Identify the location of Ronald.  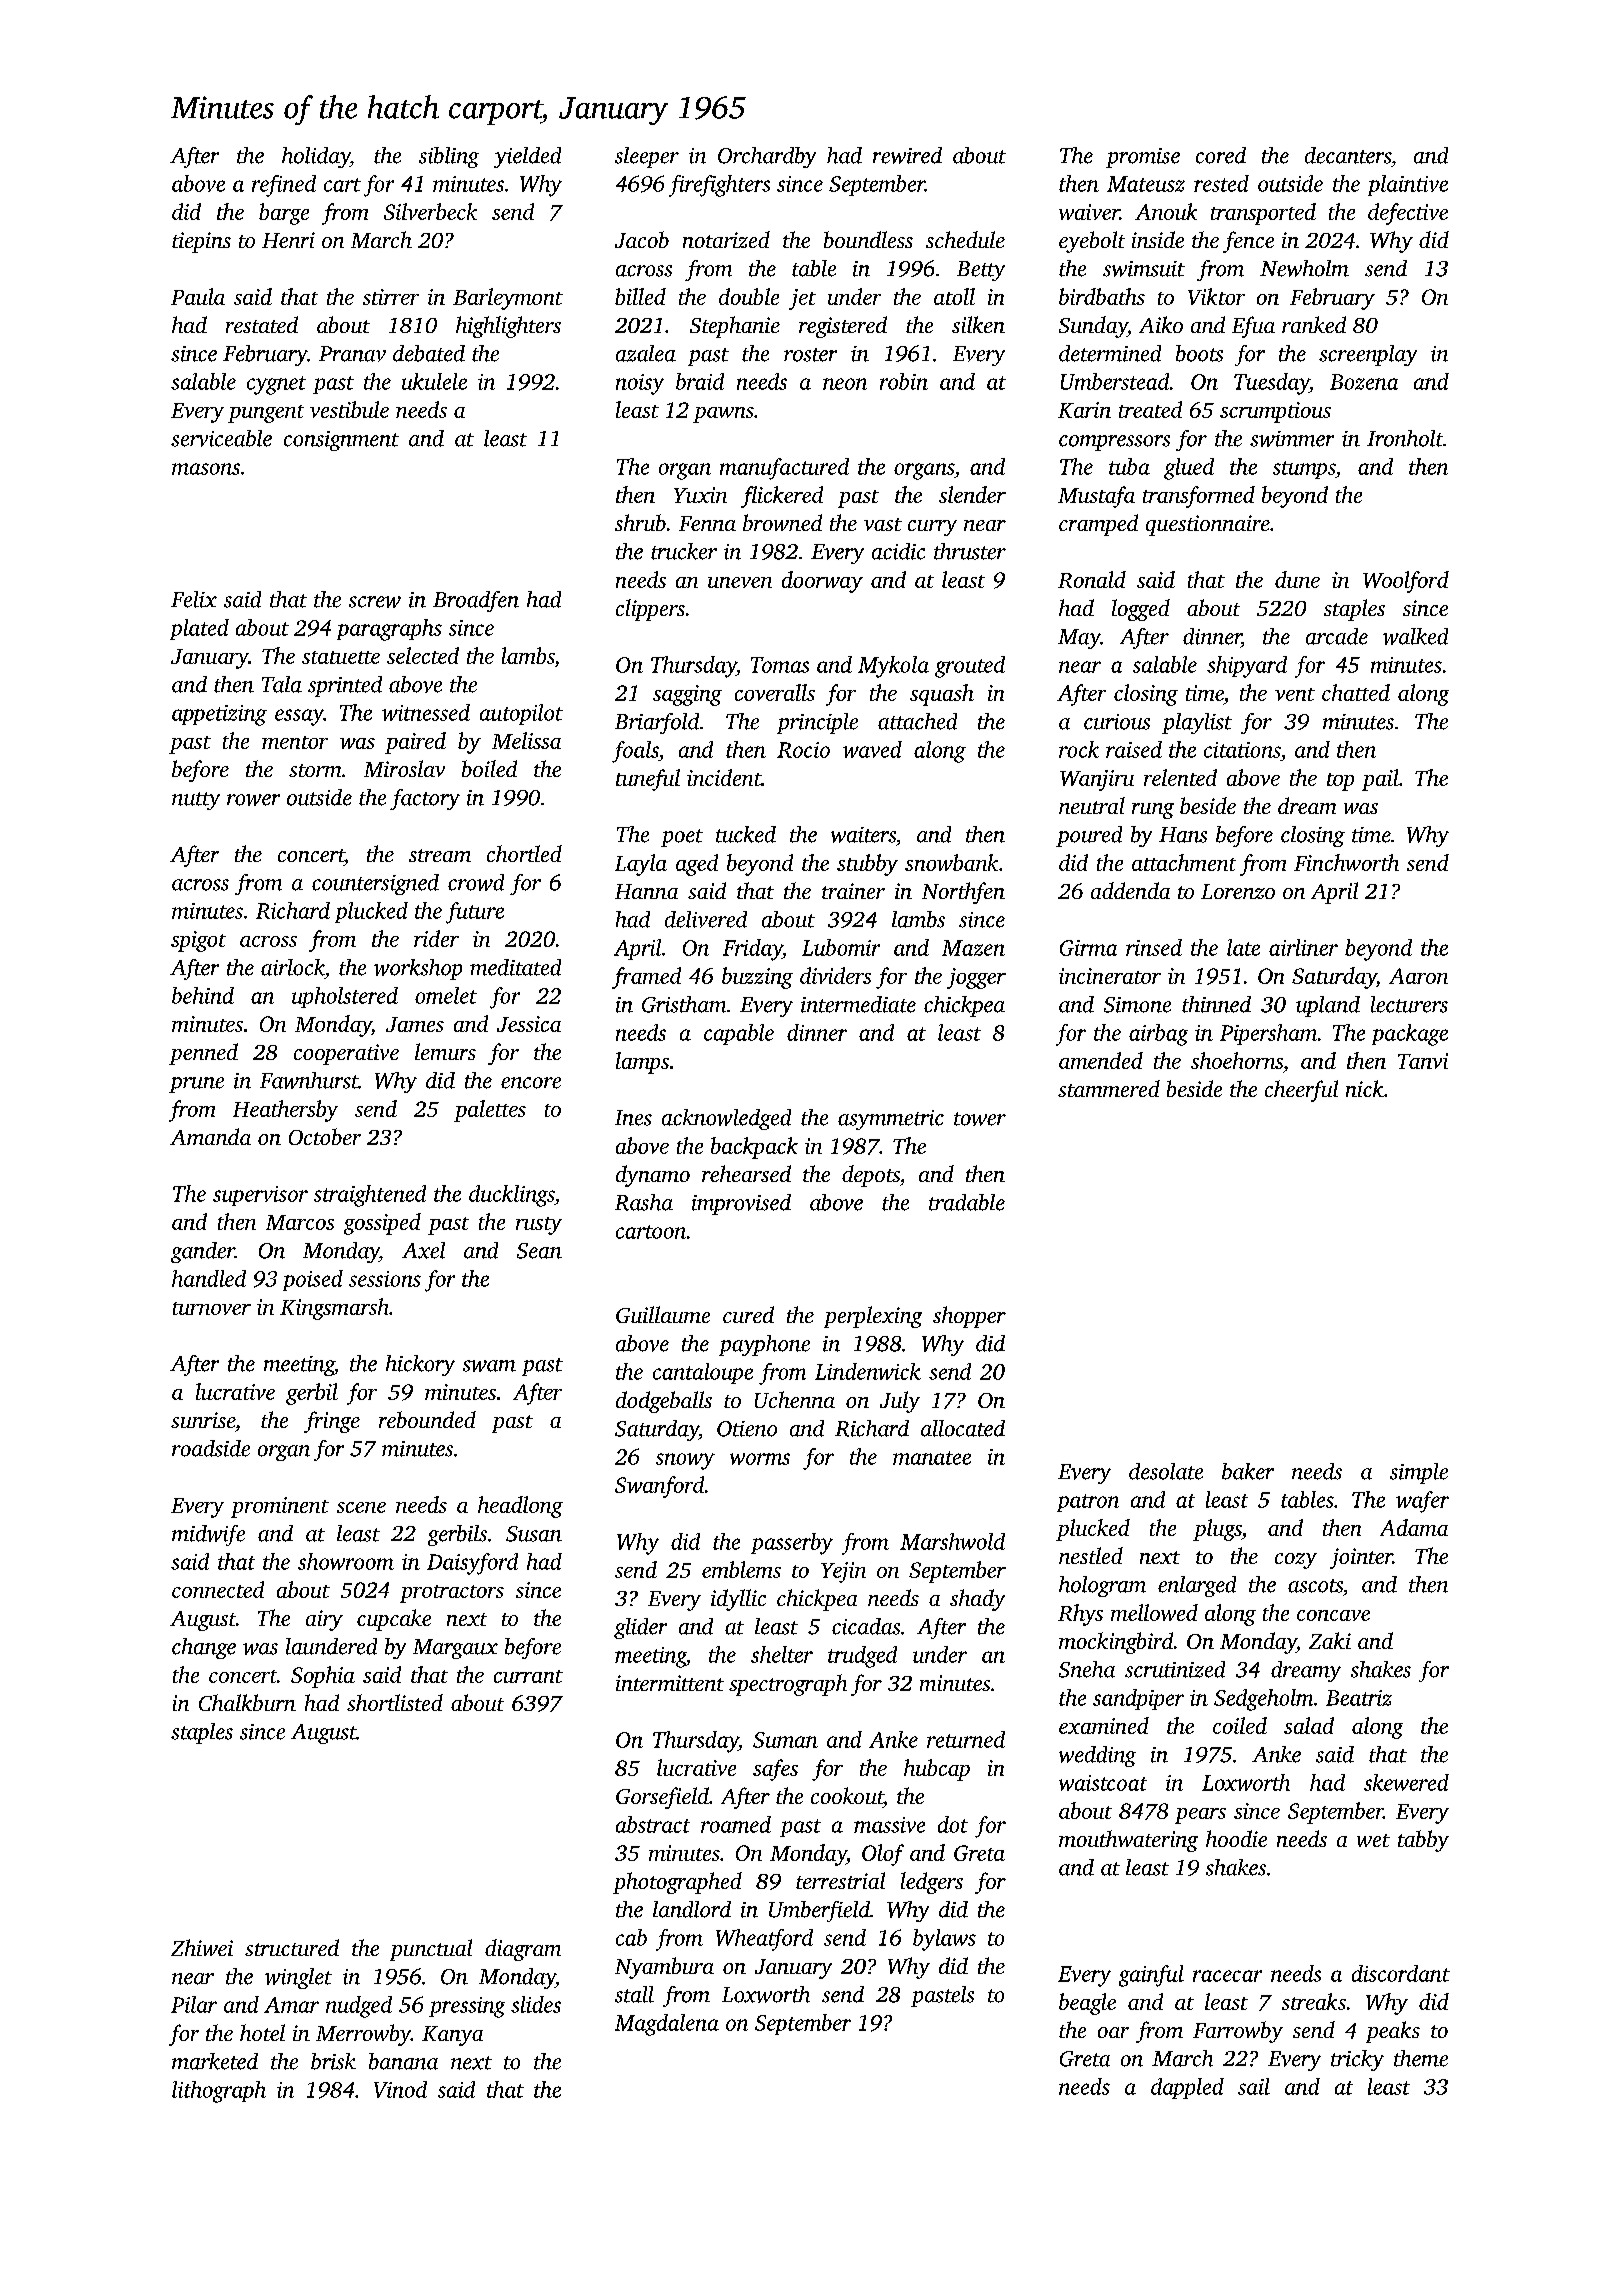
(1092, 579).
